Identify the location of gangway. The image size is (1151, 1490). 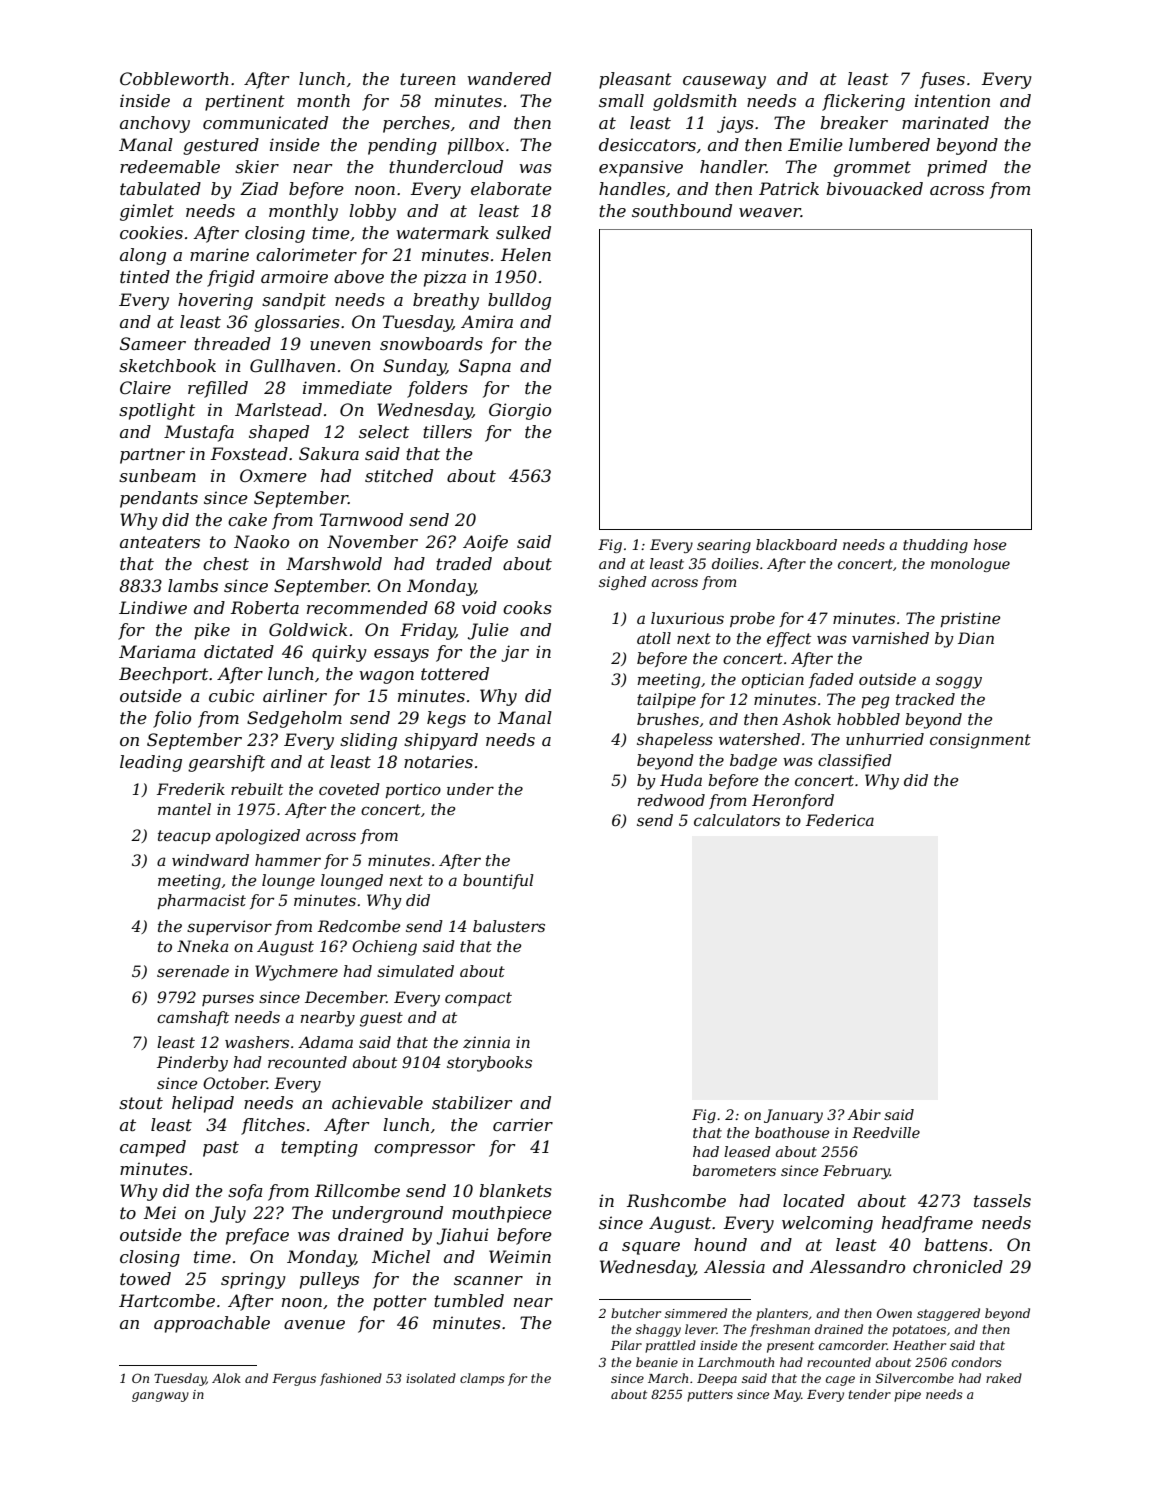
(160, 1397).
